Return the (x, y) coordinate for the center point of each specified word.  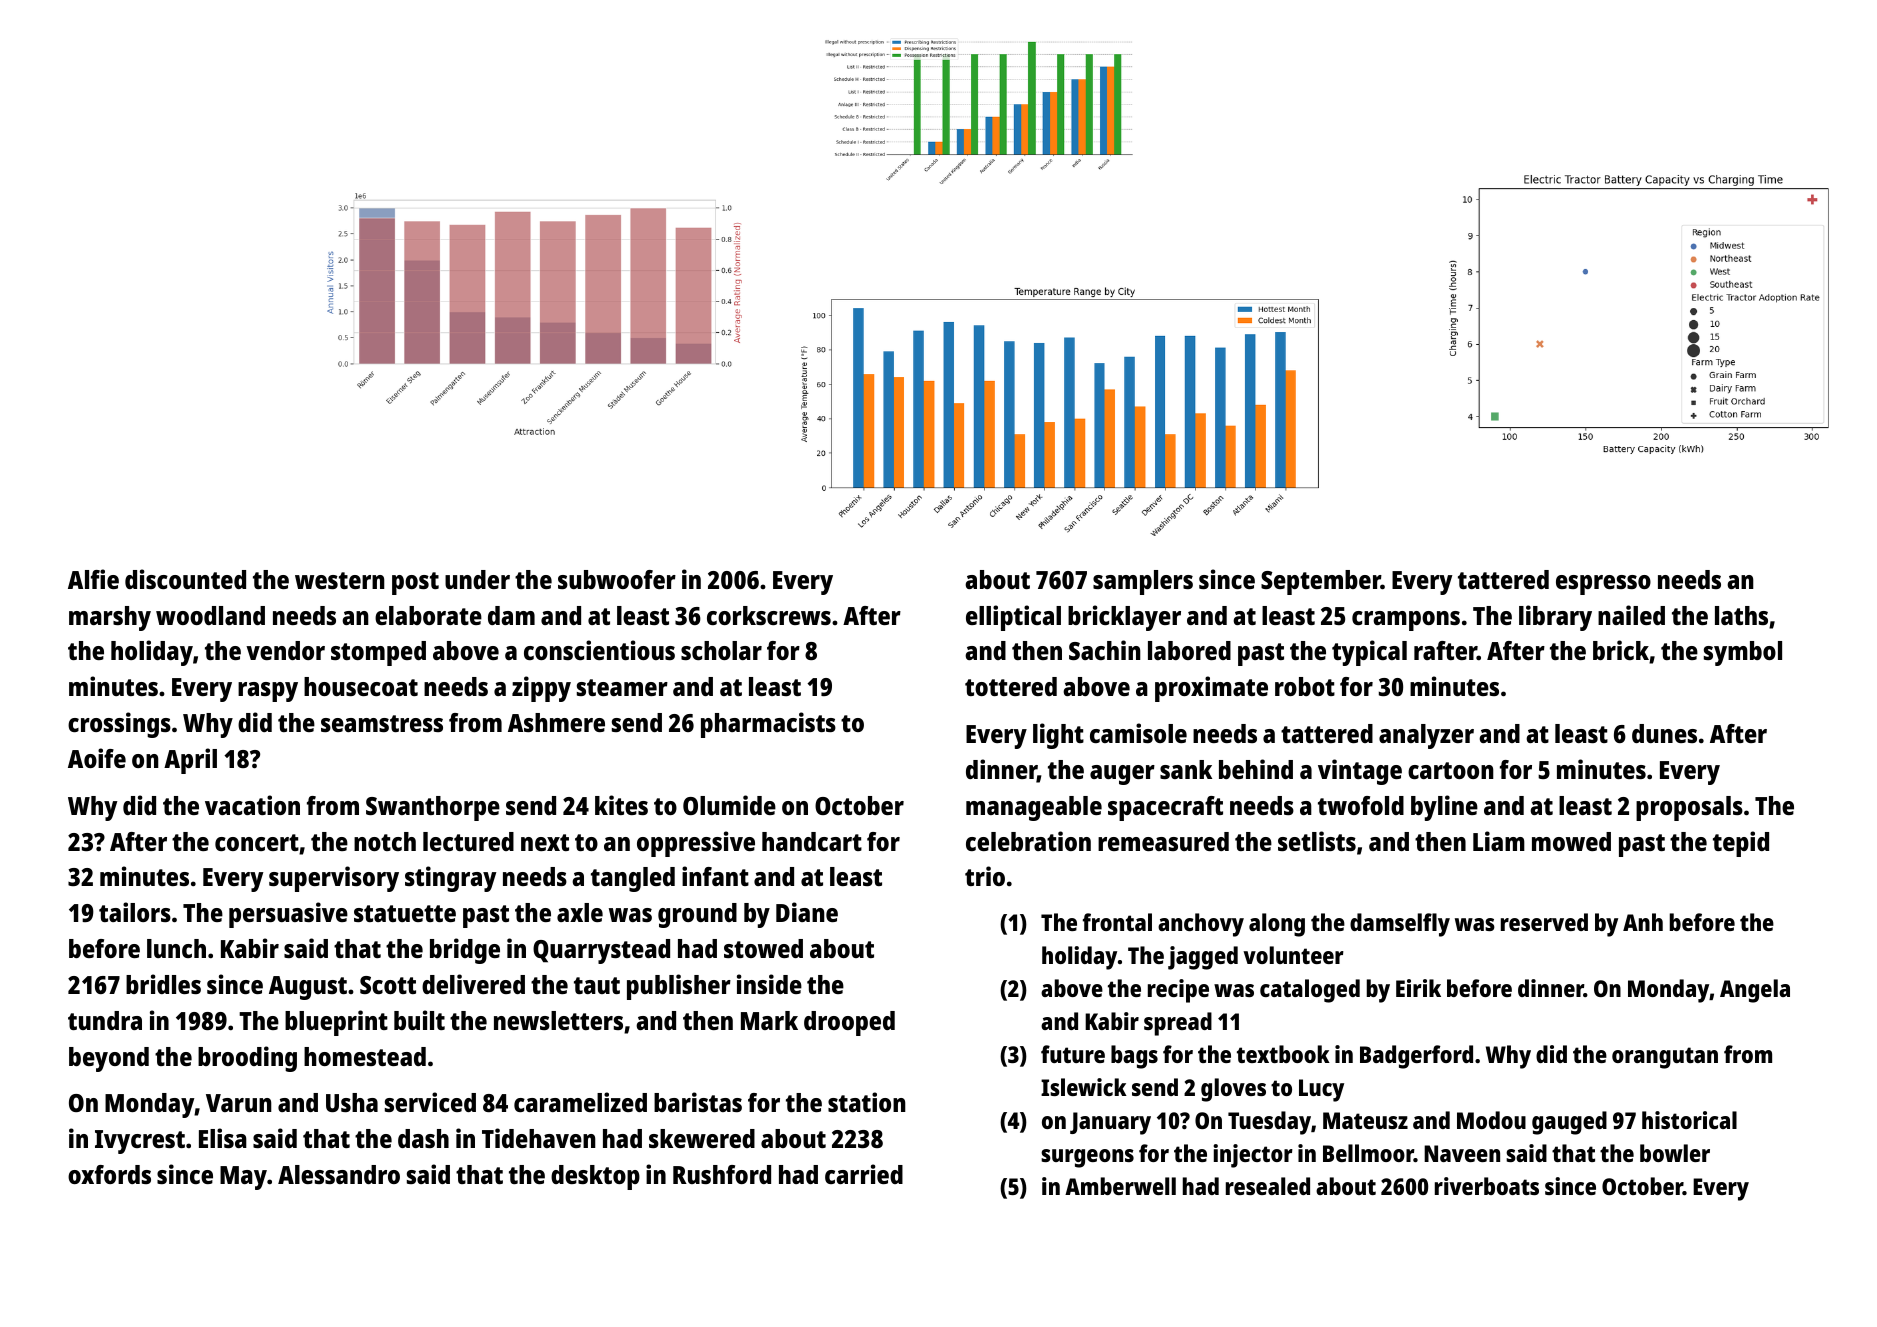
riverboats (1487, 1186)
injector (1253, 1156)
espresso (1603, 585)
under (477, 579)
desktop (595, 1177)
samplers (1143, 582)
